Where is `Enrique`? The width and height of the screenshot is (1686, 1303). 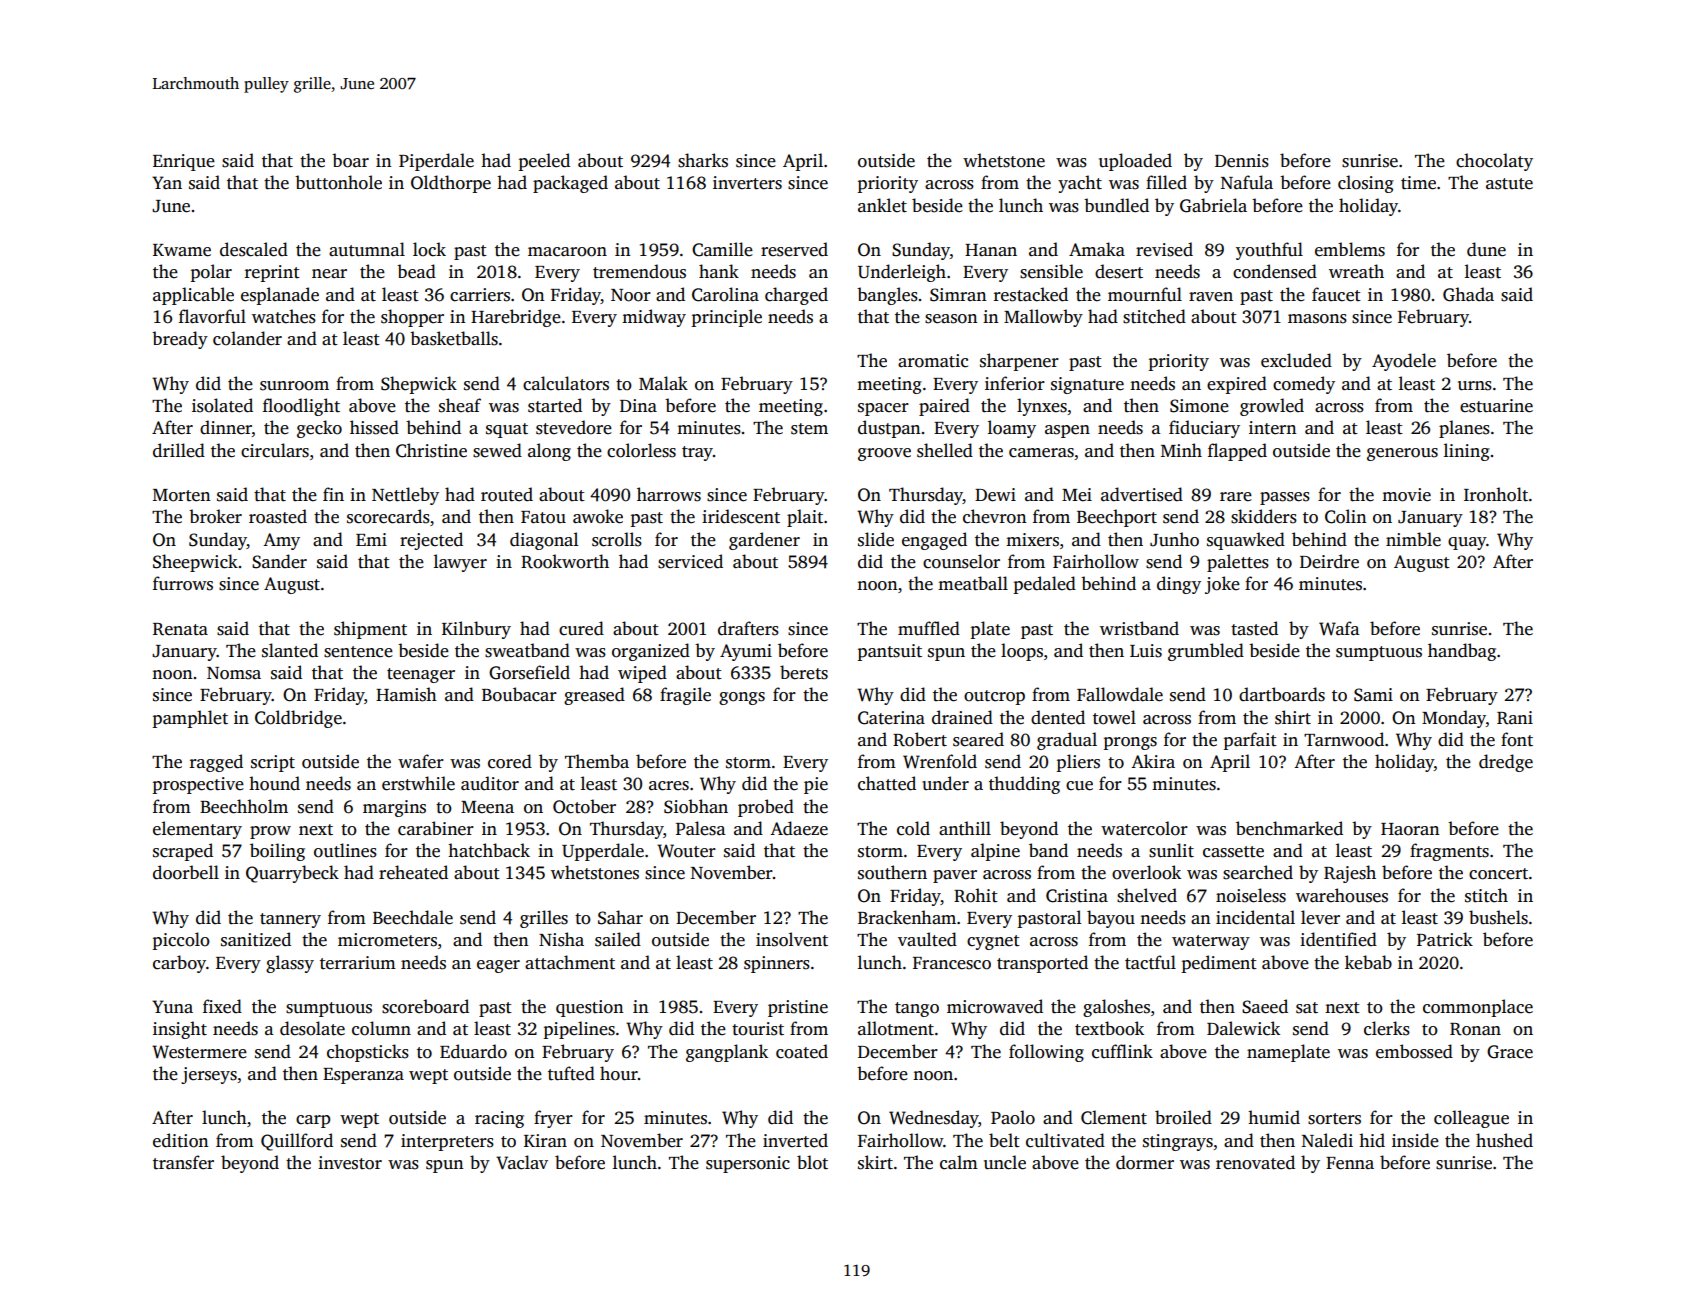 Enrique is located at coordinates (184, 162).
